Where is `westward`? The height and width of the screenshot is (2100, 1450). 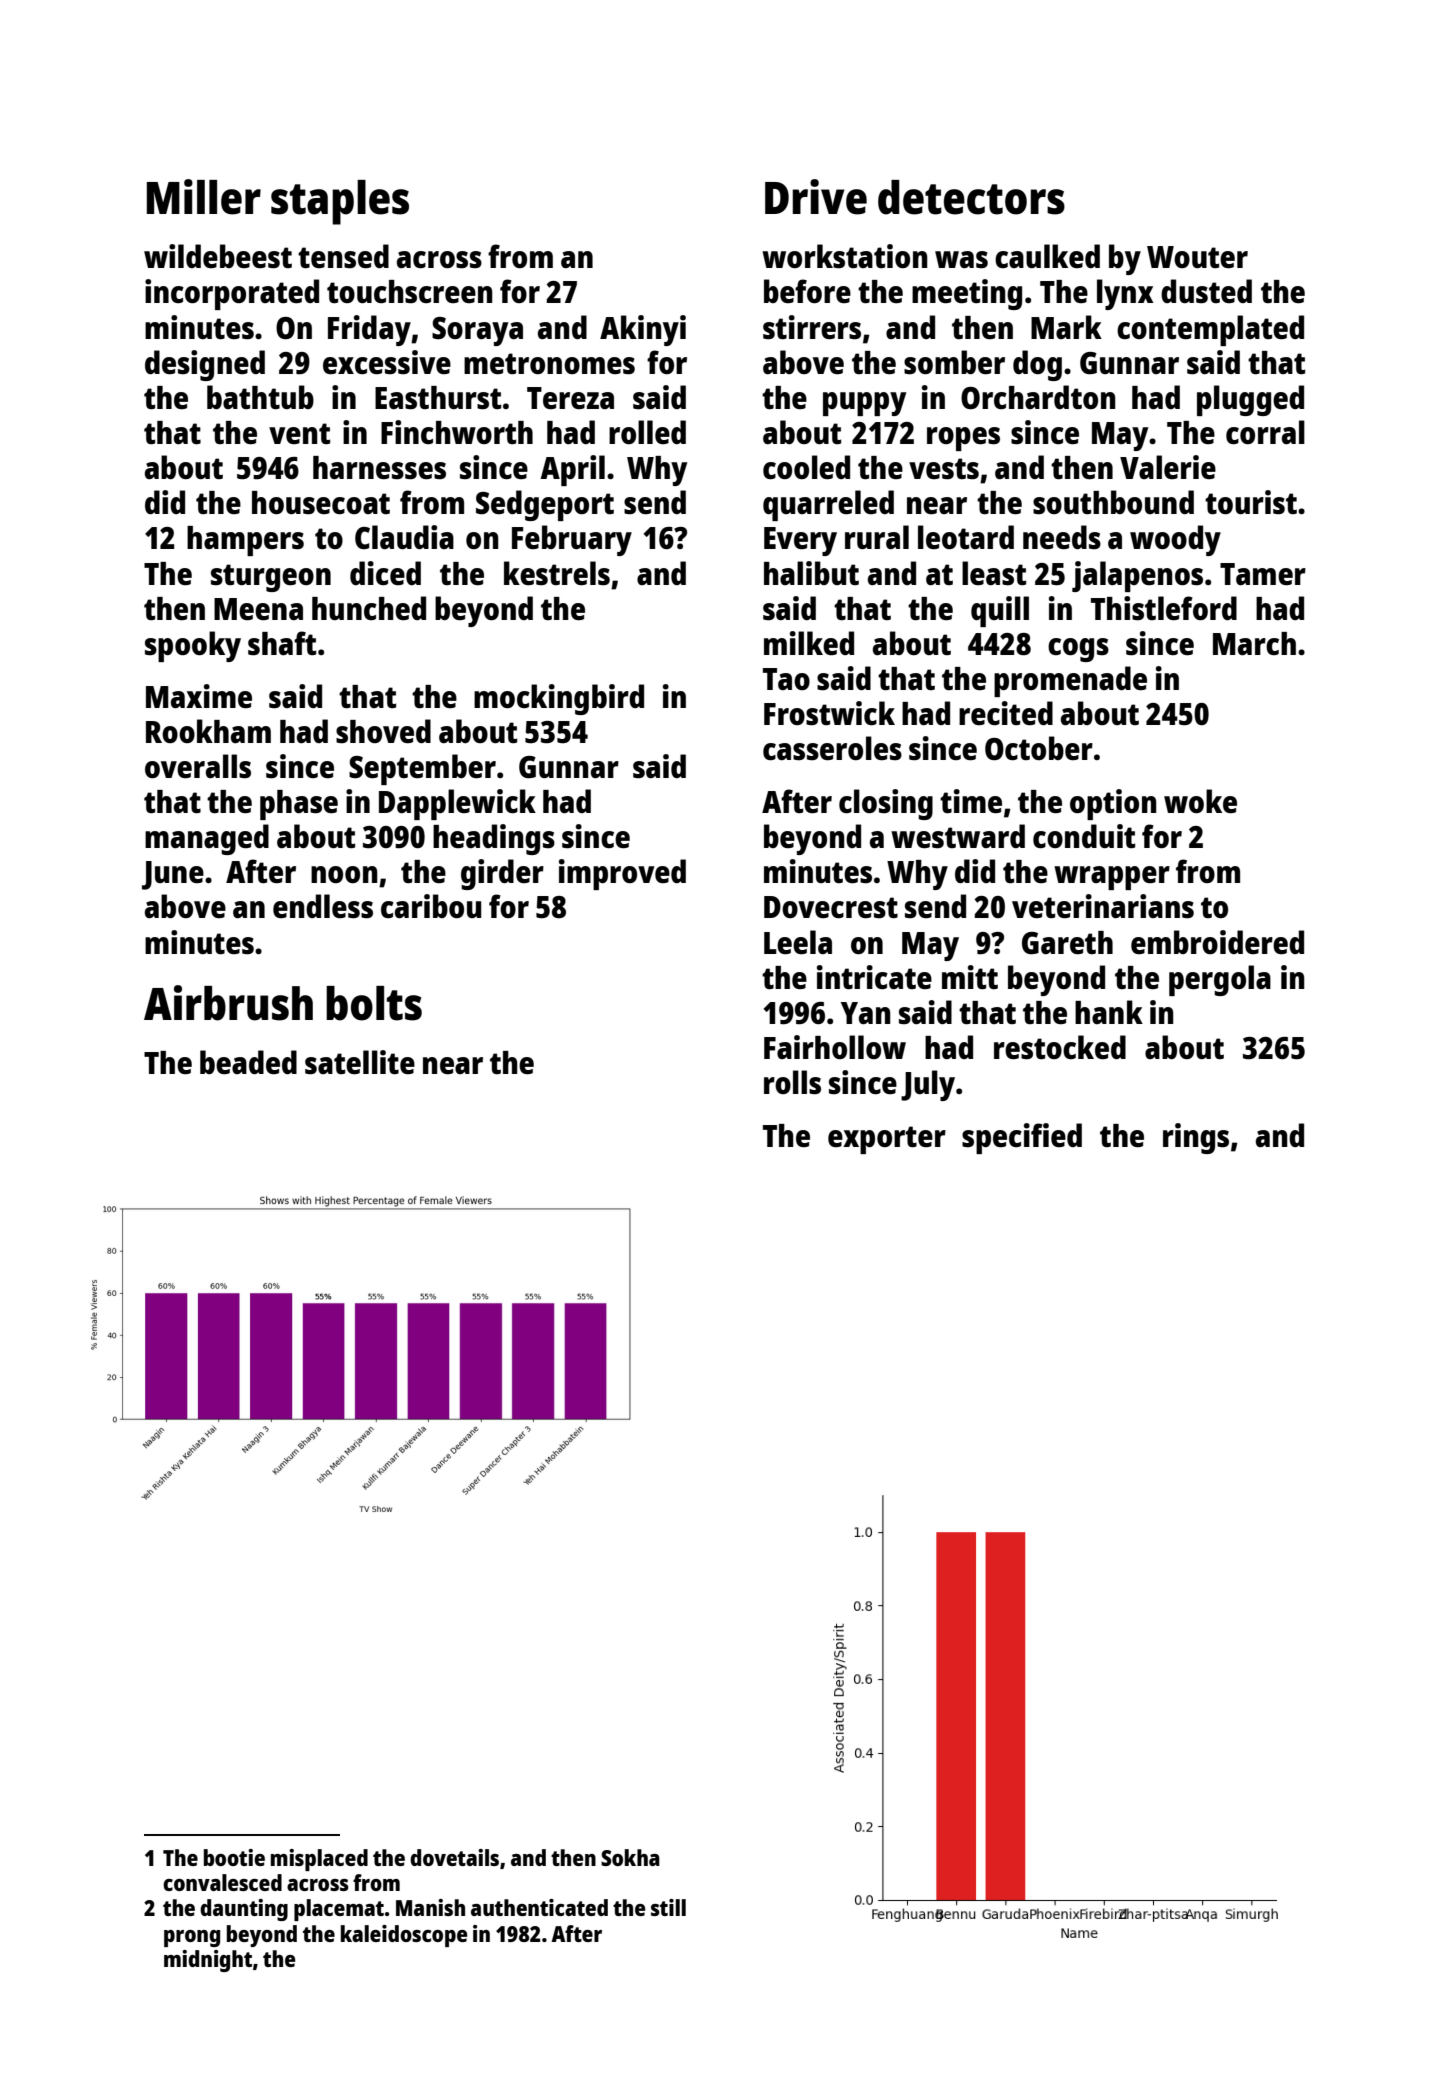 westward is located at coordinates (958, 836).
